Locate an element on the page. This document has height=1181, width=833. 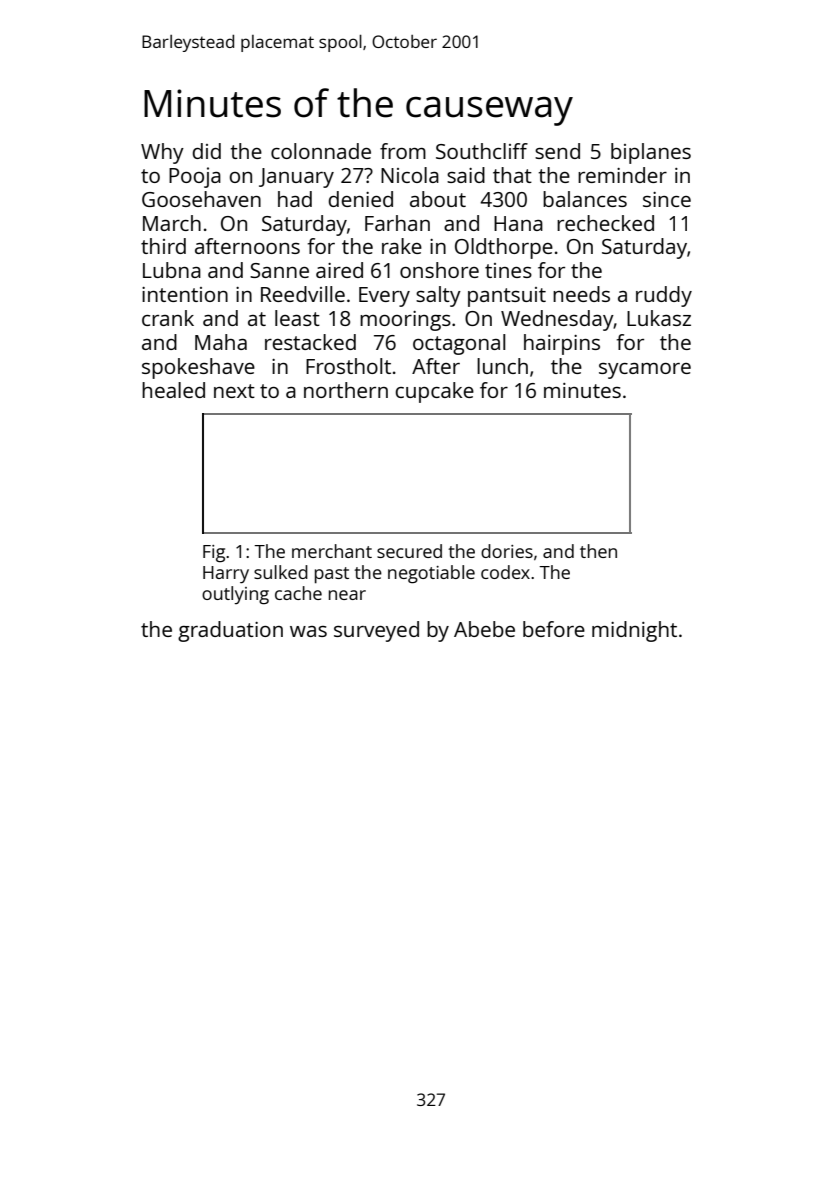
salty is located at coordinates (438, 296).
